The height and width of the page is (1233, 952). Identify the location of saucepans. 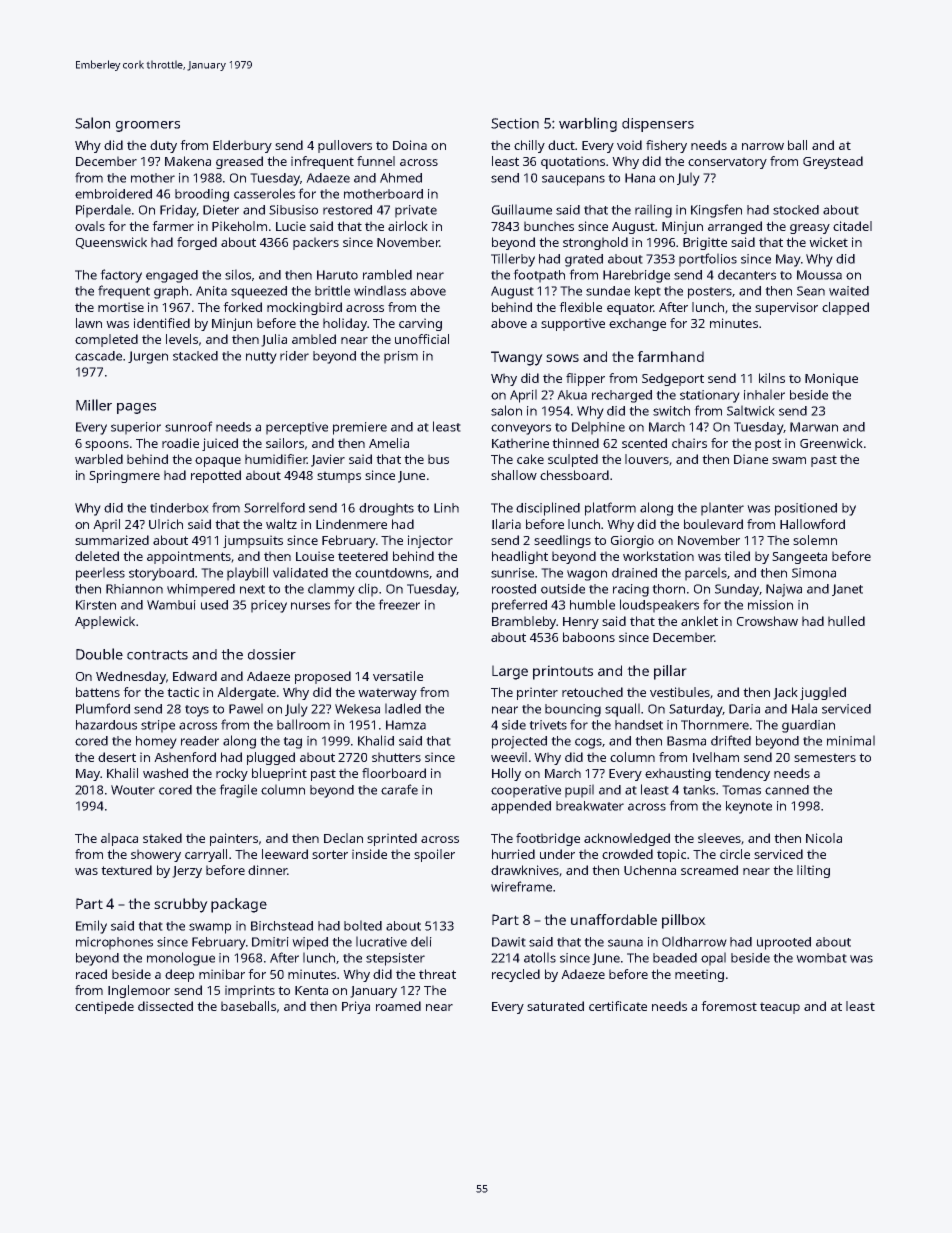
(573, 180).
